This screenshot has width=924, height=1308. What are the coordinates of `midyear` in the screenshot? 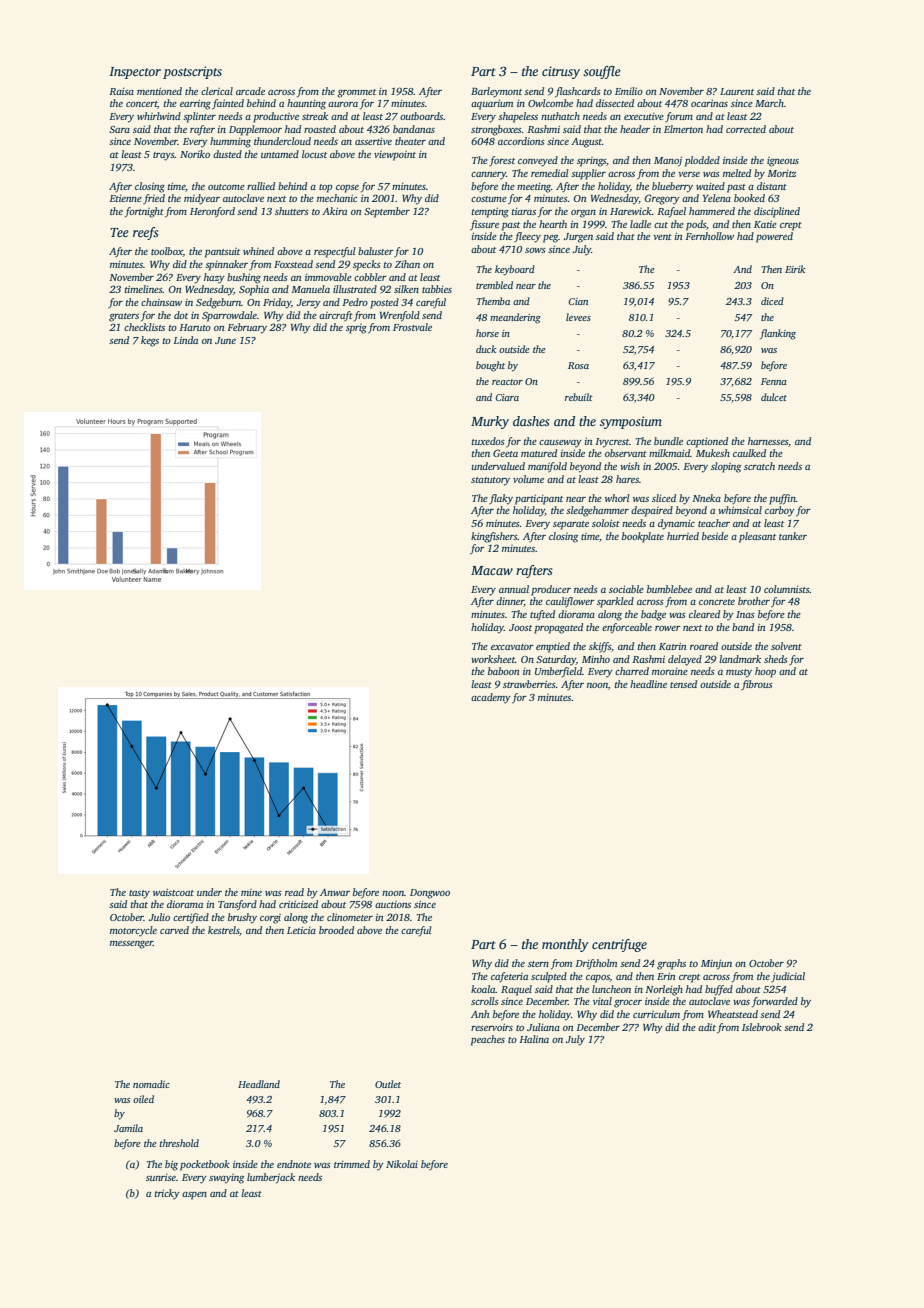 It's located at (202, 199).
